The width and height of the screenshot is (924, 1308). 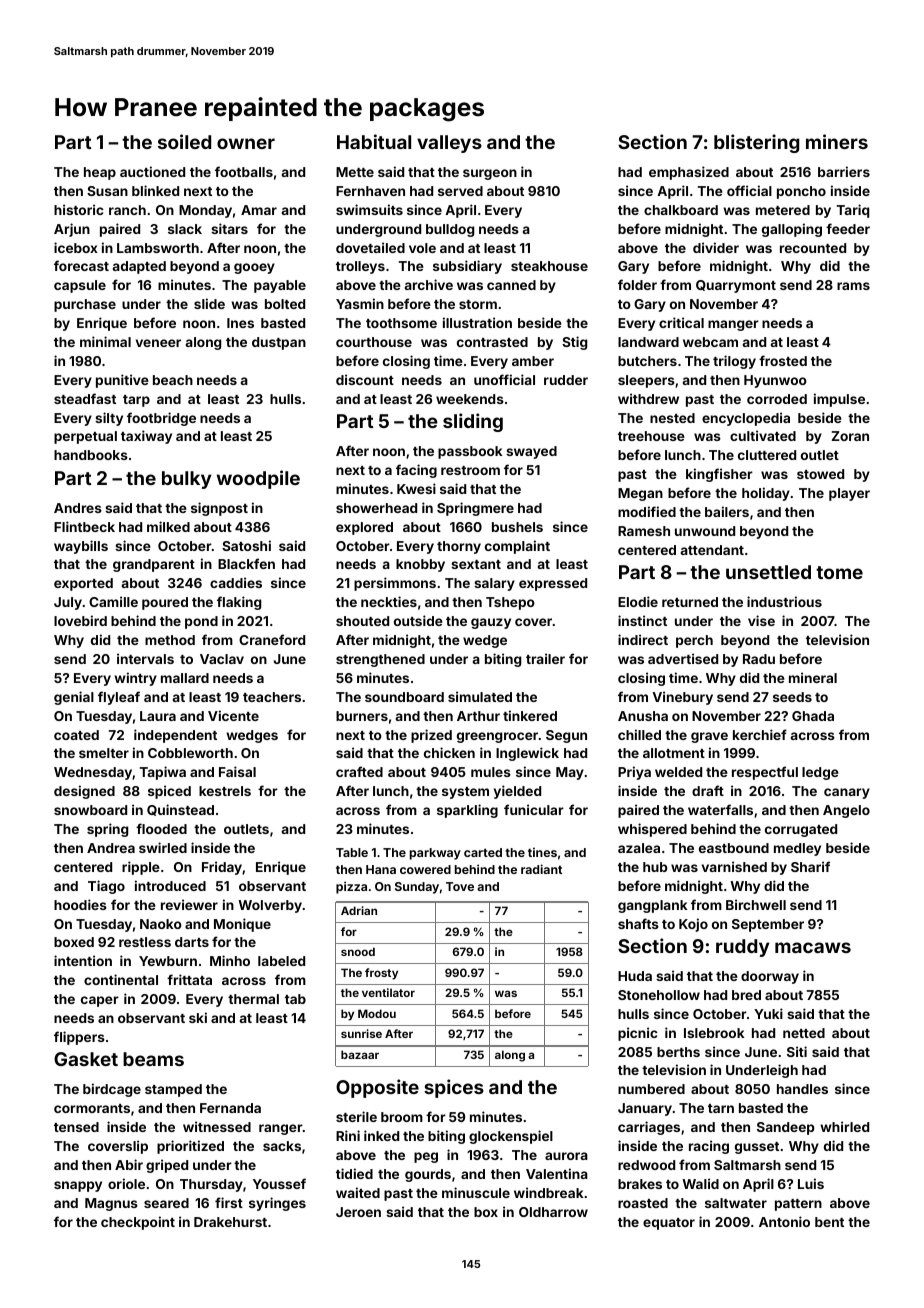 I want to click on snappy, so click(x=78, y=1186).
